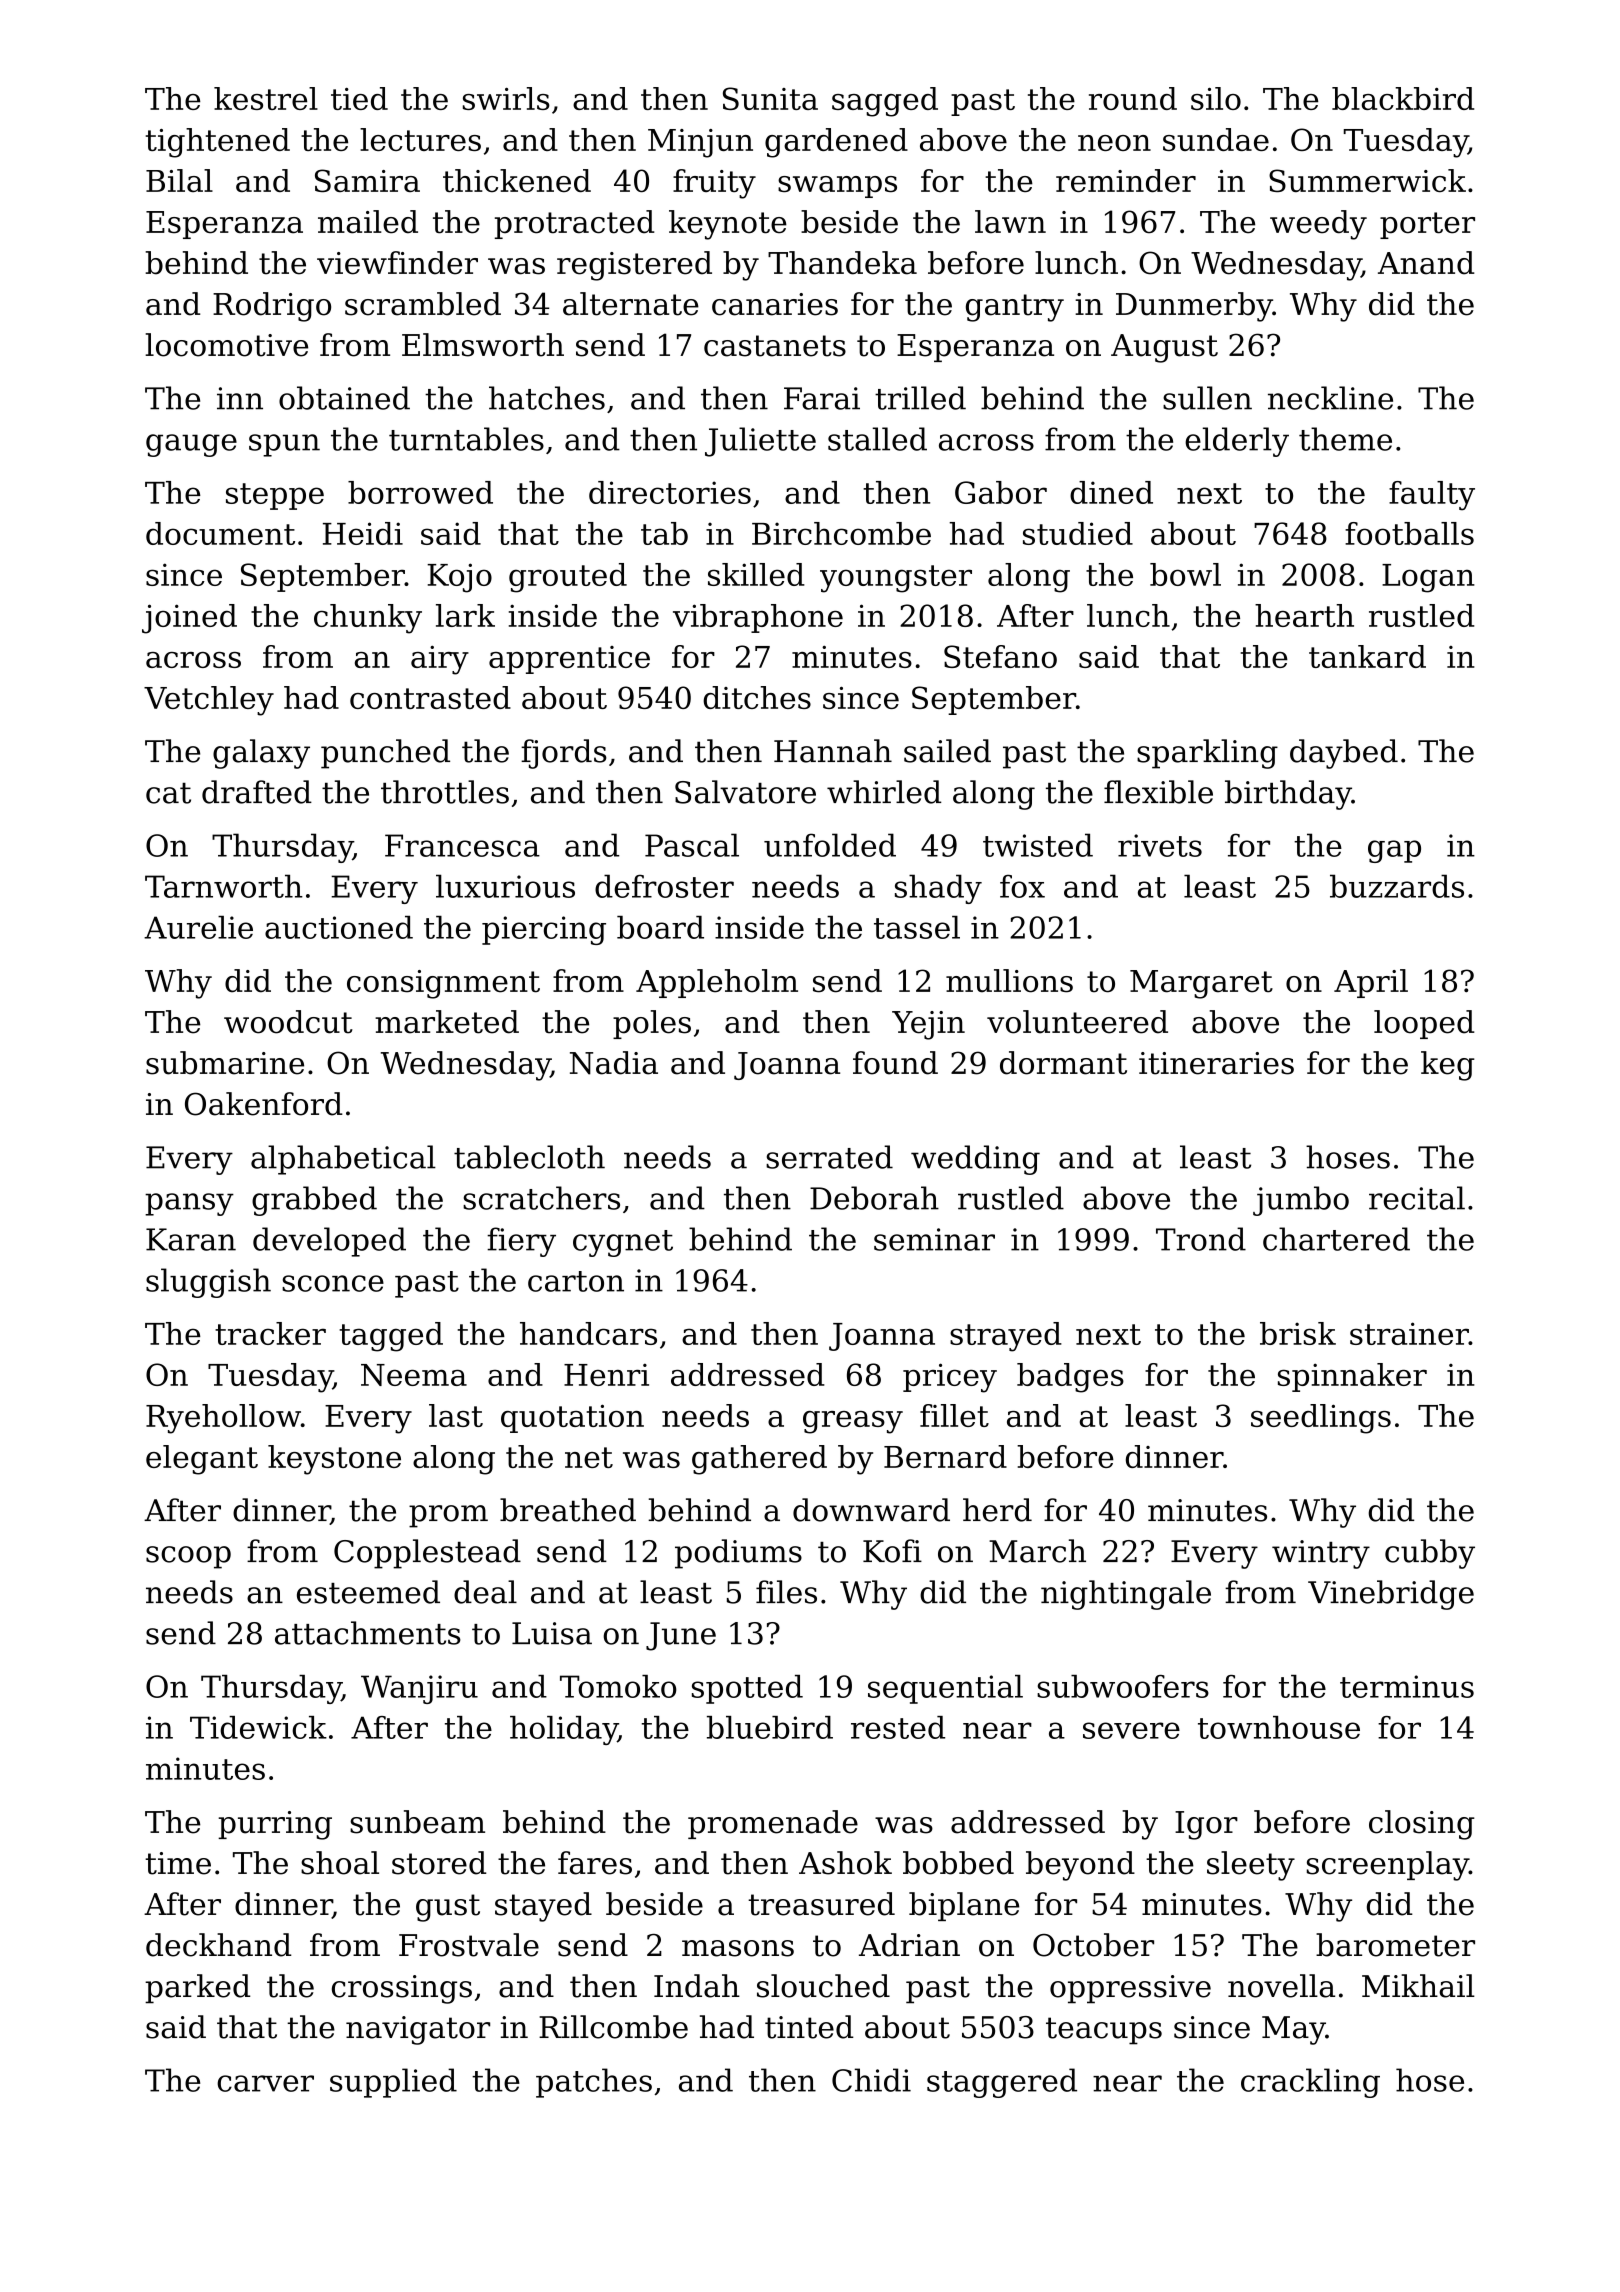  Describe the element at coordinates (895, 1063) in the image. I see `found` at that location.
